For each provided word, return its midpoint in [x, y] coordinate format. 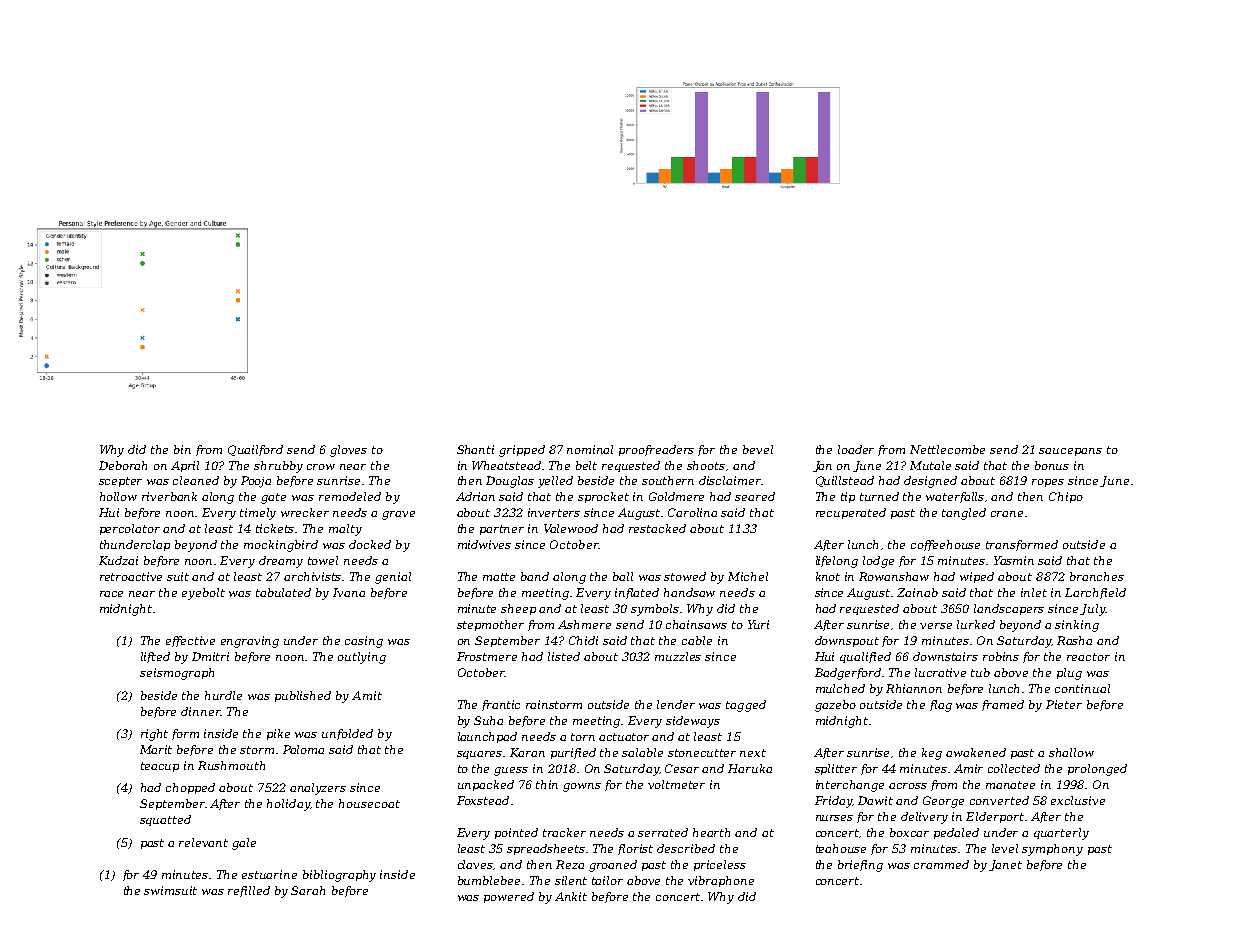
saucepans [1070, 452]
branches [1097, 576]
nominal [590, 449]
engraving [250, 642]
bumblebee [490, 880]
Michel [748, 576]
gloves [348, 451]
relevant [203, 842]
